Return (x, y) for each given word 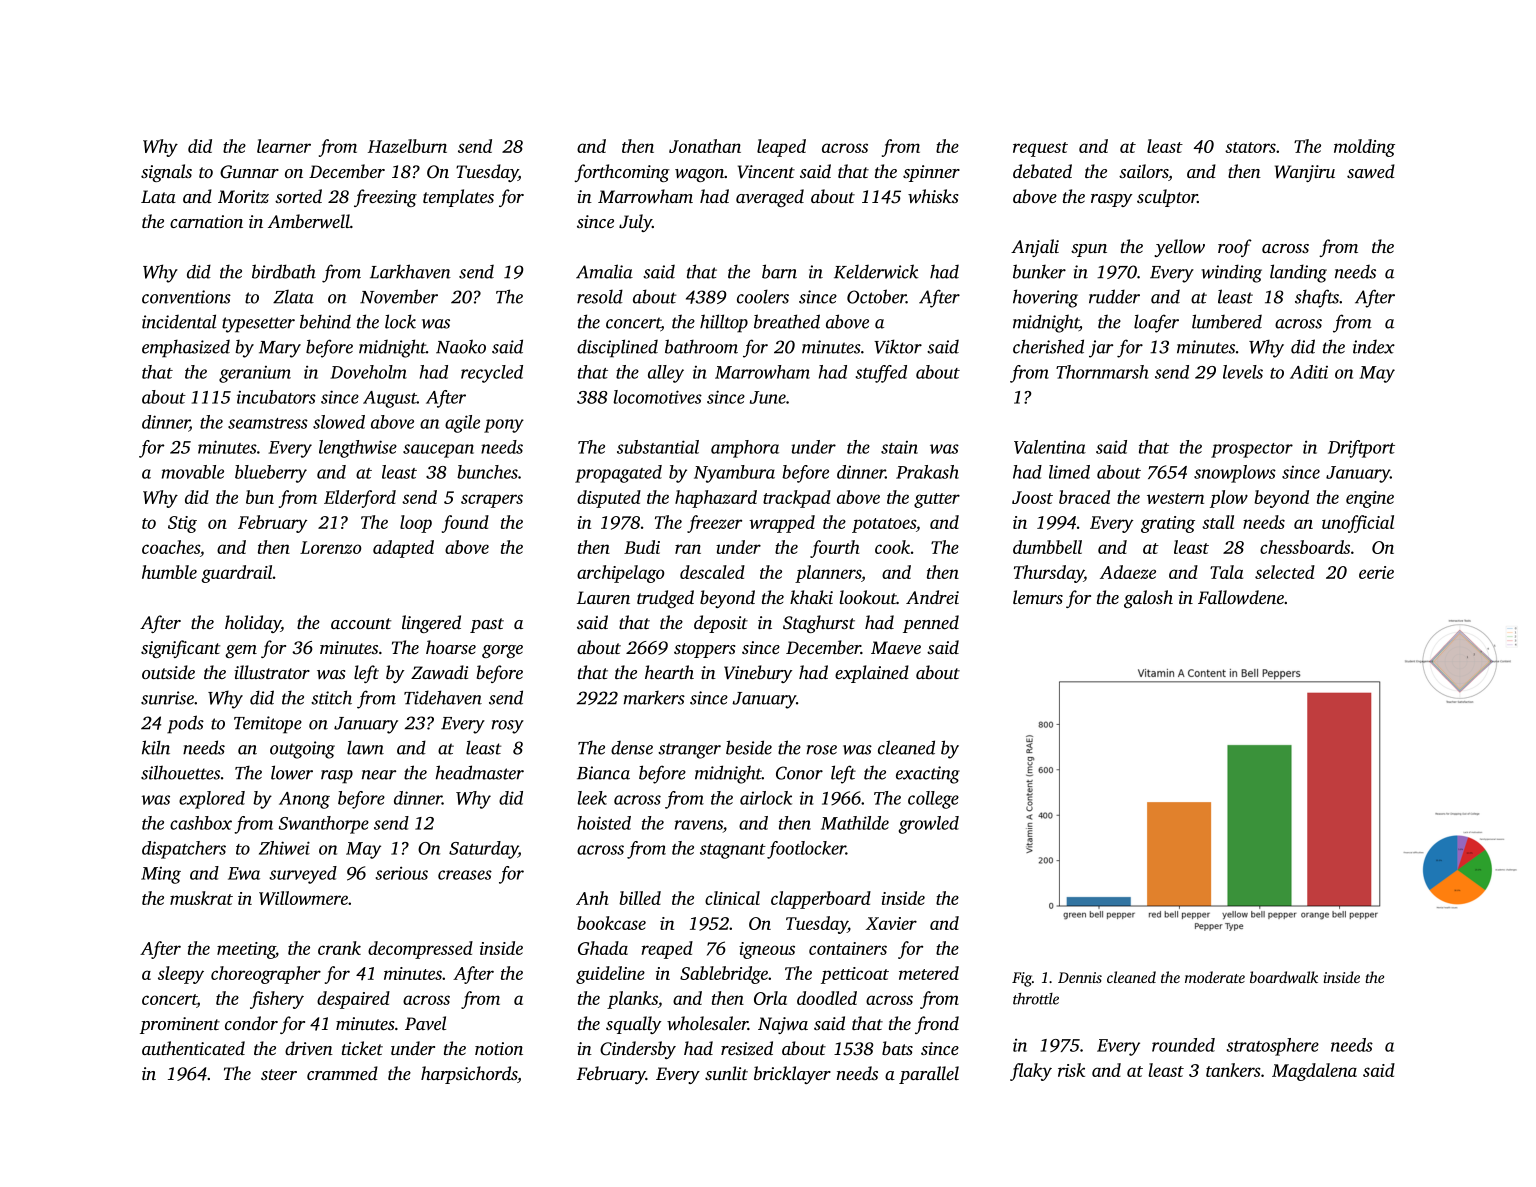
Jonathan (705, 146)
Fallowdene (1241, 597)
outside (168, 672)
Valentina (1050, 447)
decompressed (420, 950)
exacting (928, 775)
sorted (298, 196)
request (1040, 149)
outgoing (302, 750)
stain (899, 447)
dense (632, 748)
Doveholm (368, 372)
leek (592, 798)
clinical (732, 898)
